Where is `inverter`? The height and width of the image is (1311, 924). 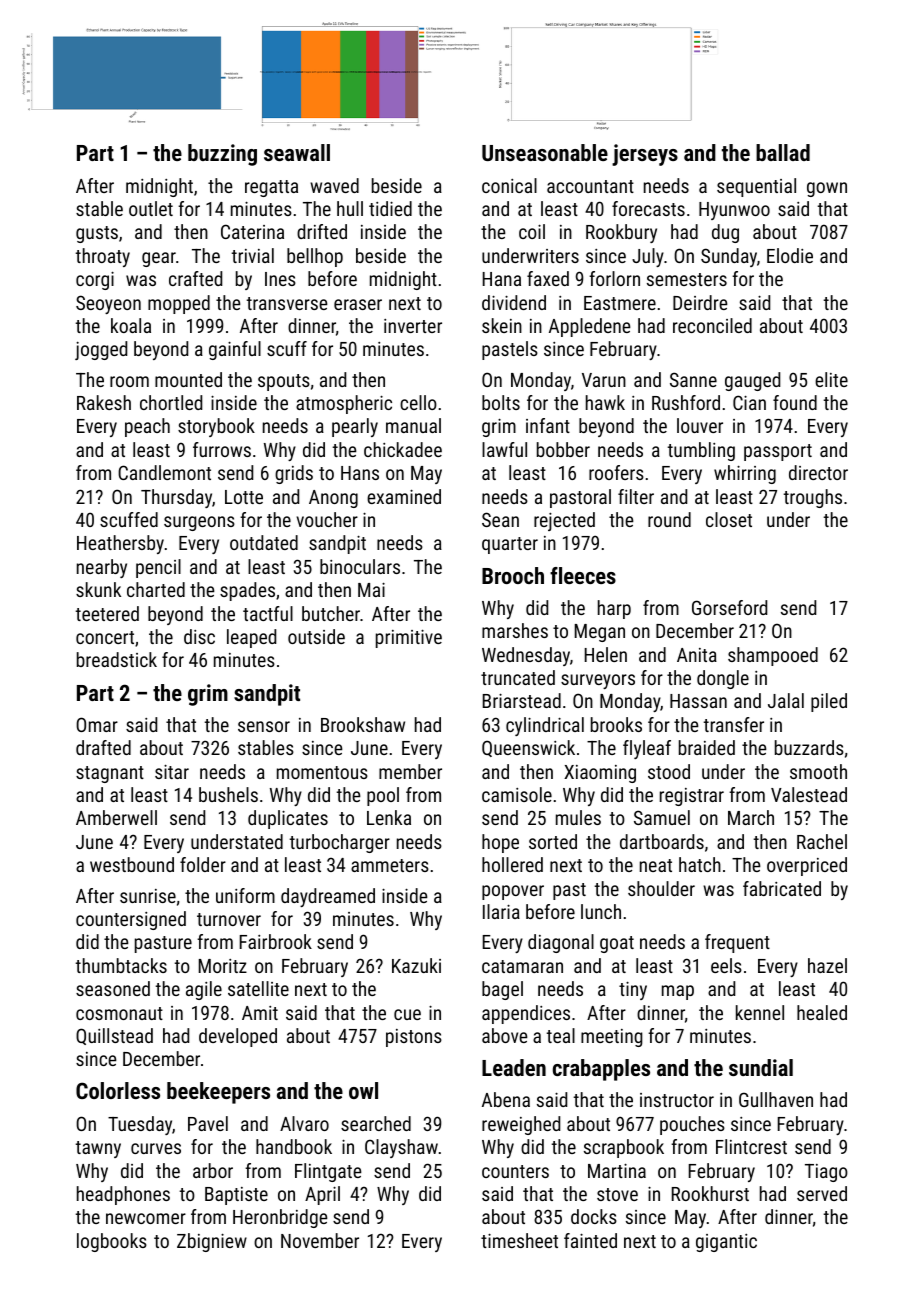
inverter is located at coordinates (413, 326).
